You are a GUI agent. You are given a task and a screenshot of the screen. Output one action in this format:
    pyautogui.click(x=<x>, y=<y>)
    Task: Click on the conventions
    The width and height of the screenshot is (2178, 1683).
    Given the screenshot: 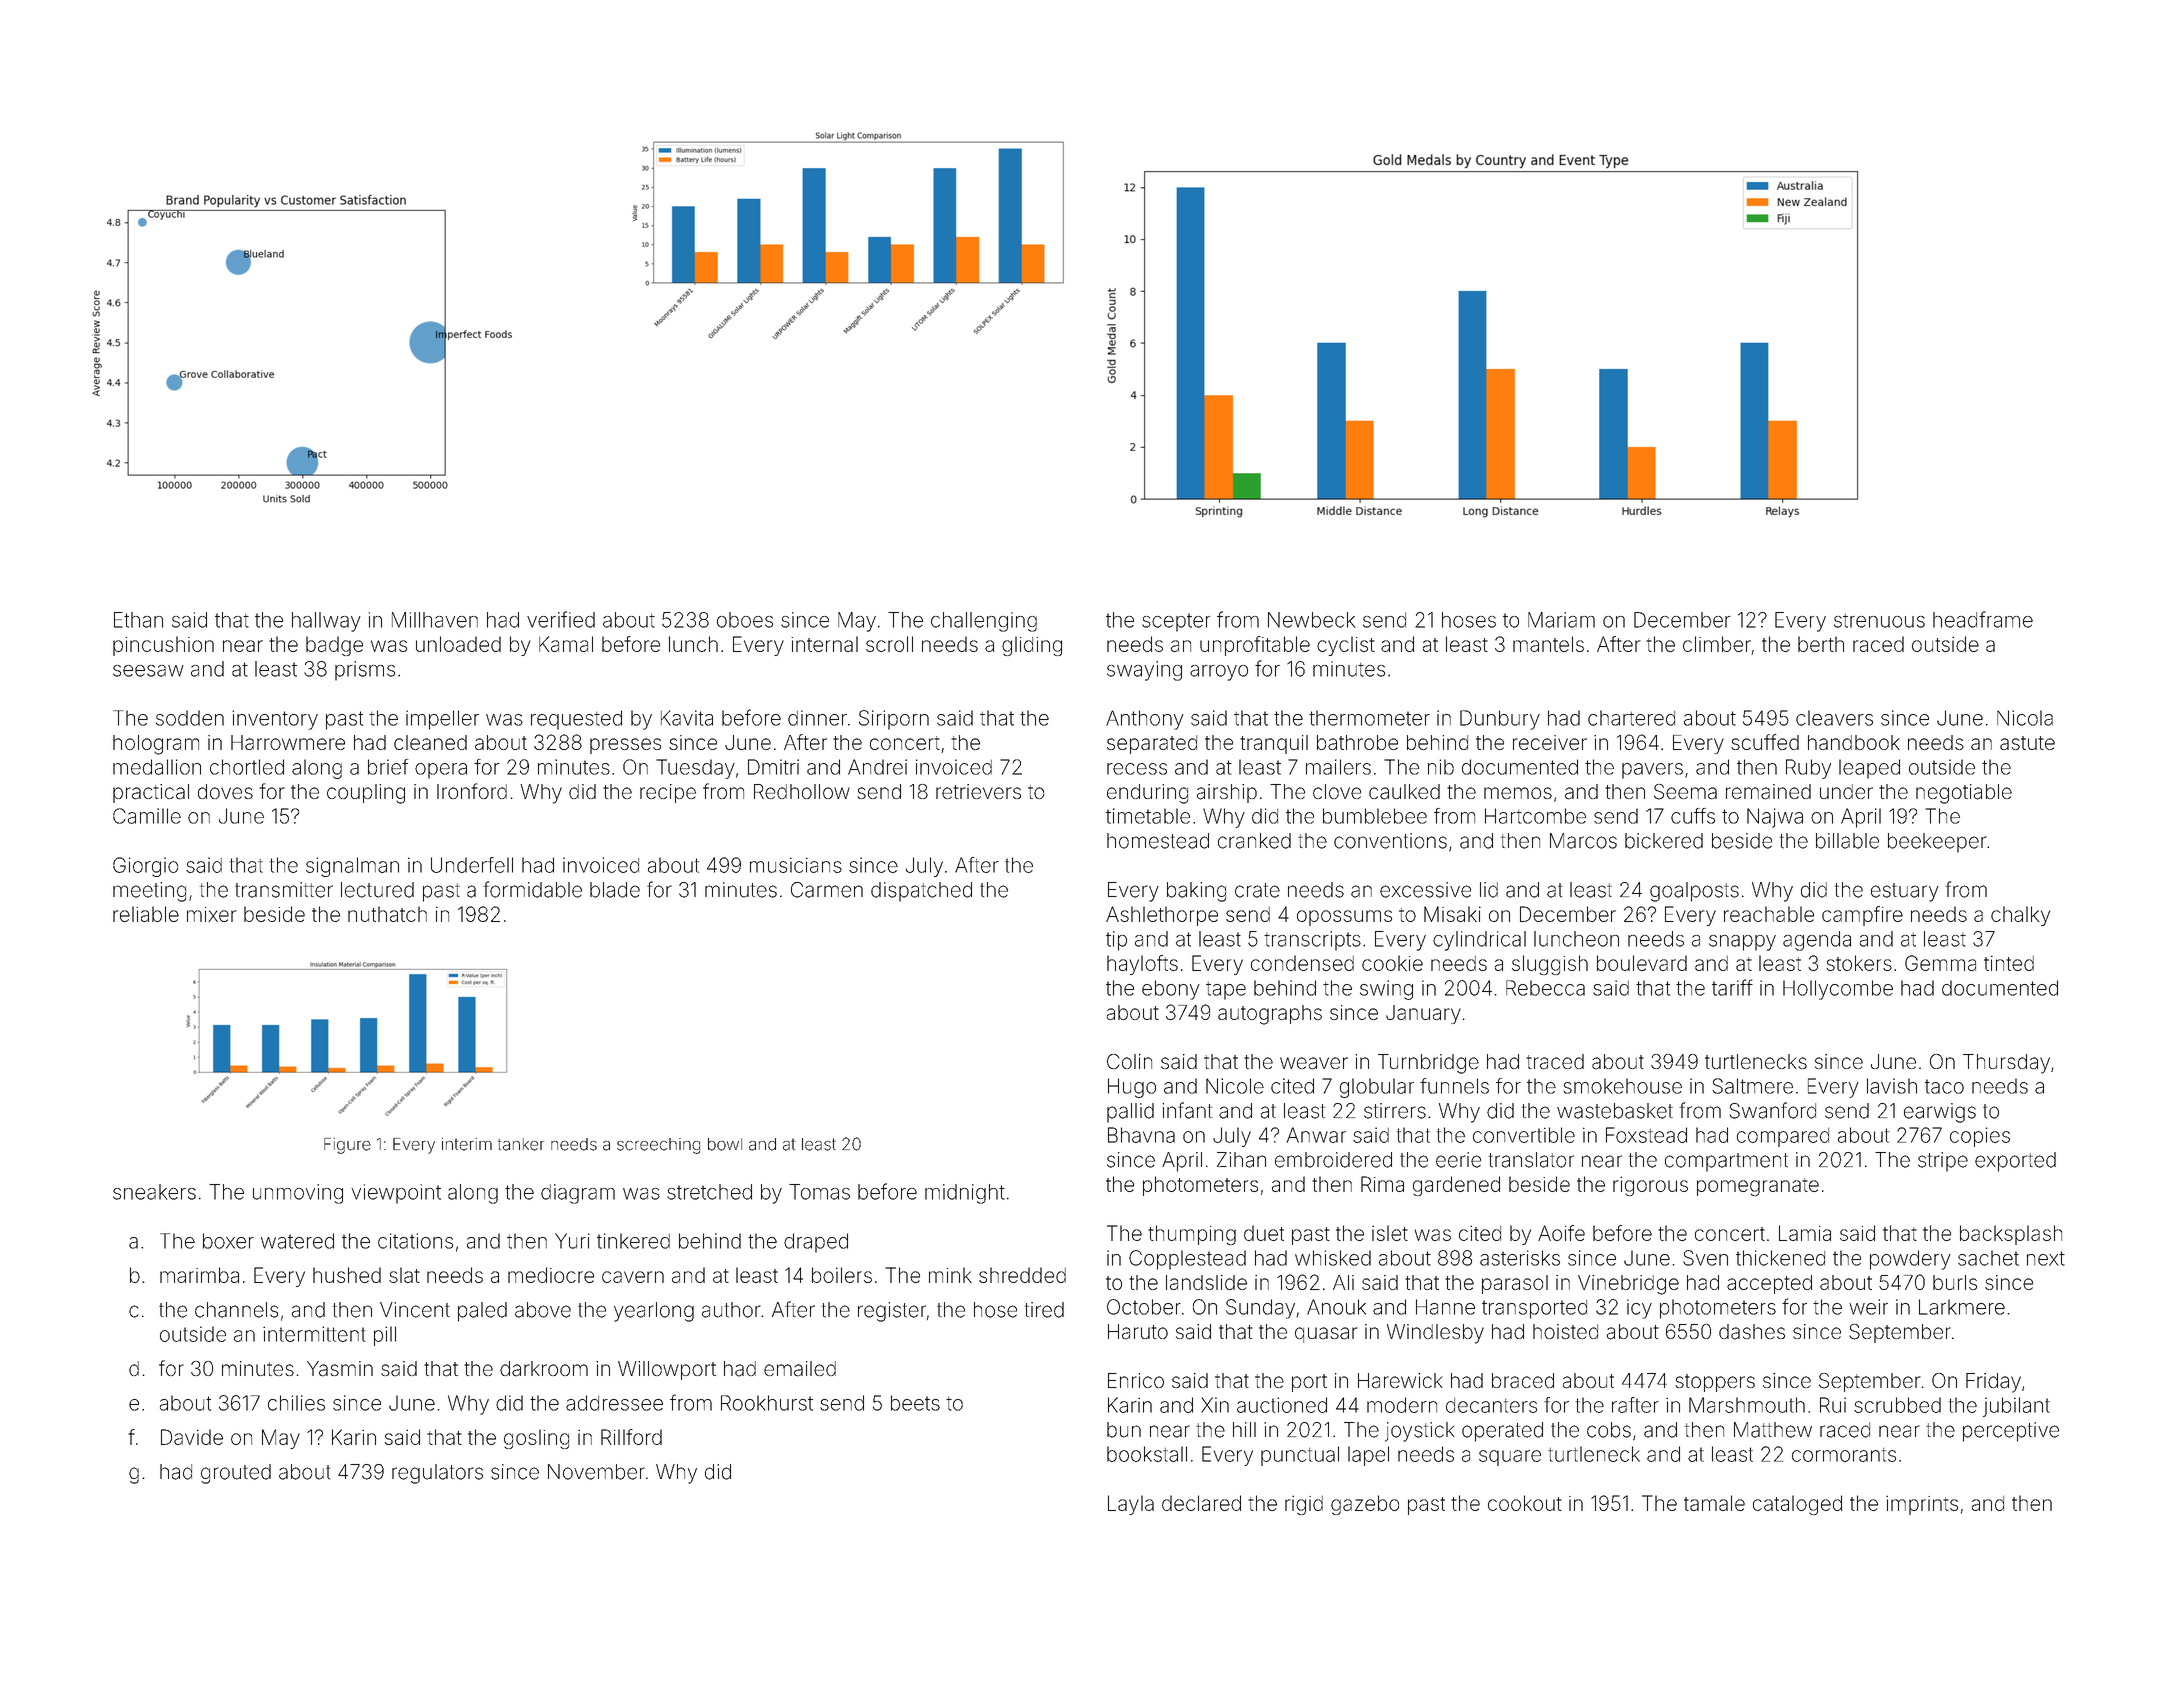 What is the action you would take?
    pyautogui.click(x=1390, y=841)
